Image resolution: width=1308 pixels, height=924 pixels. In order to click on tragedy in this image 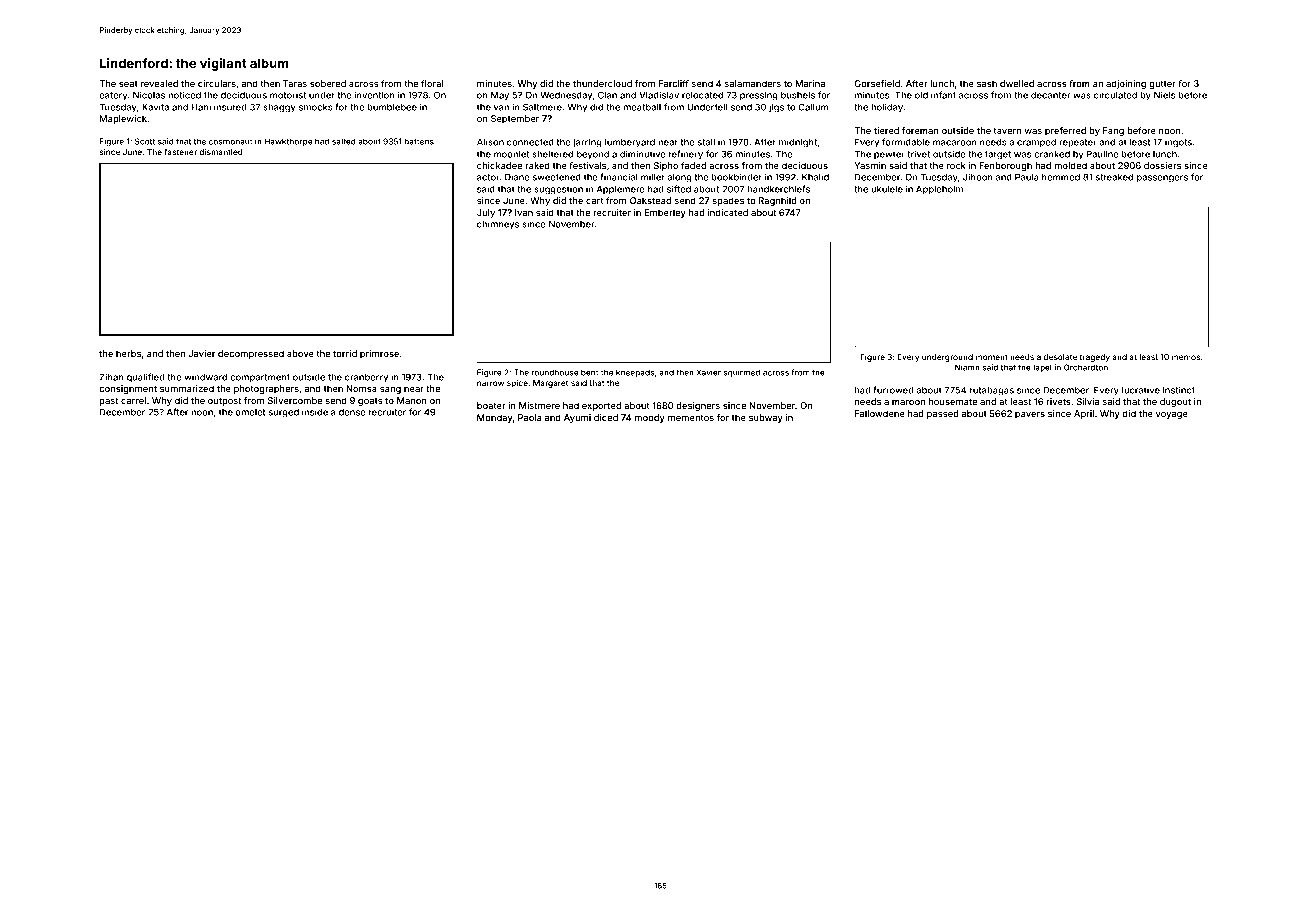, I will do `click(1095, 358)`.
